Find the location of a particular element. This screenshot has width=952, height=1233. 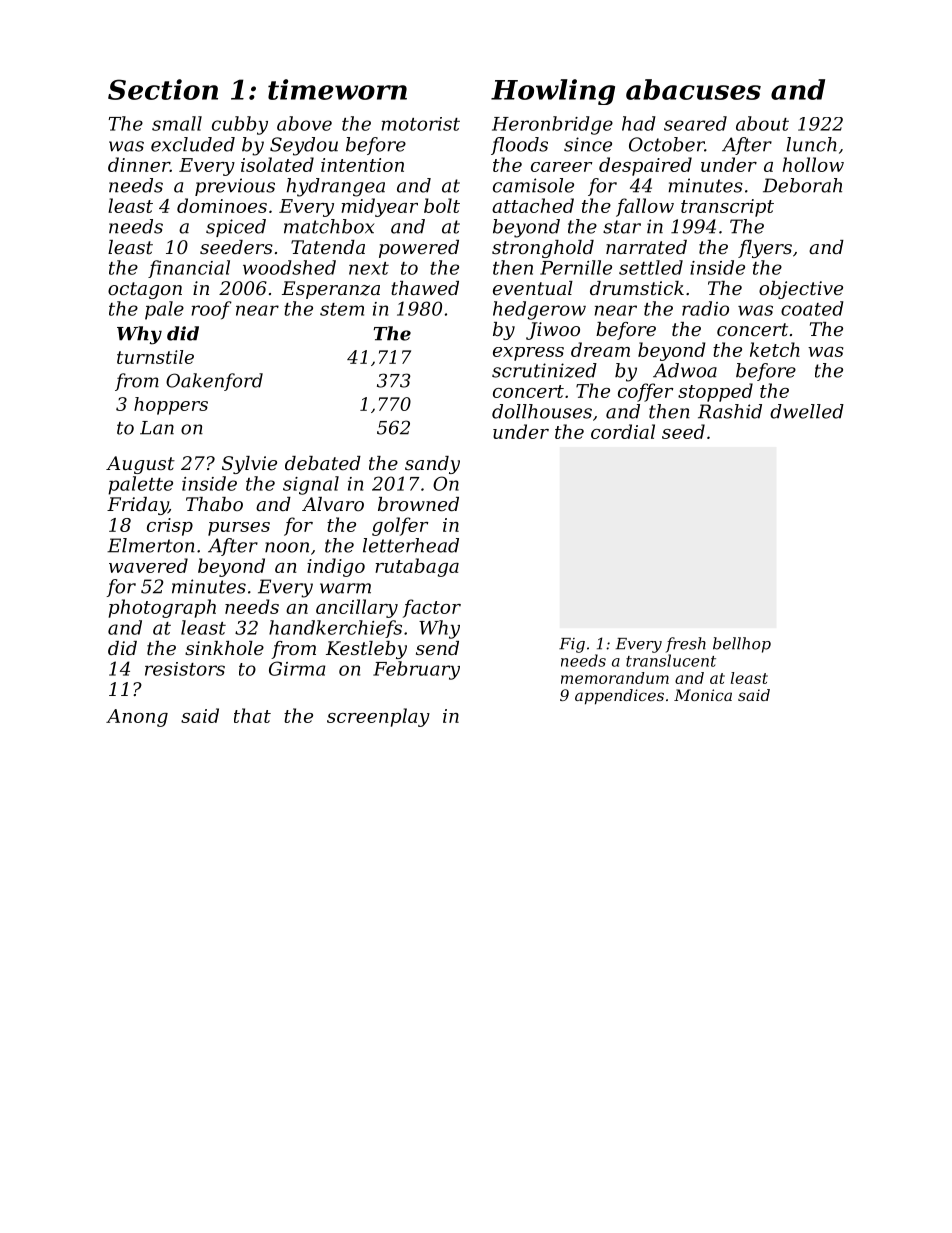

ketch is located at coordinates (775, 349).
